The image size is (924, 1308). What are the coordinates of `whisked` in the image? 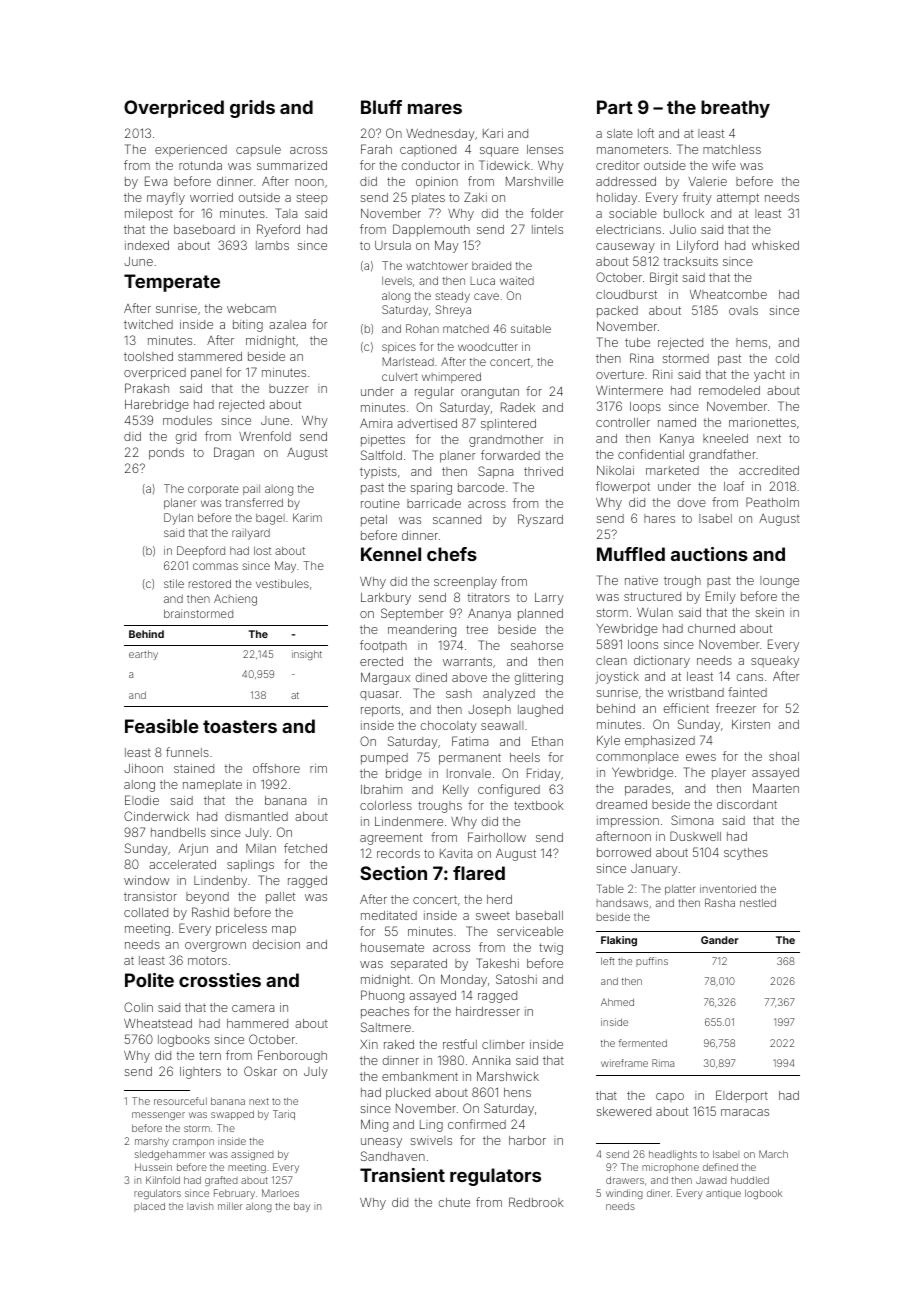 It's located at (775, 245).
